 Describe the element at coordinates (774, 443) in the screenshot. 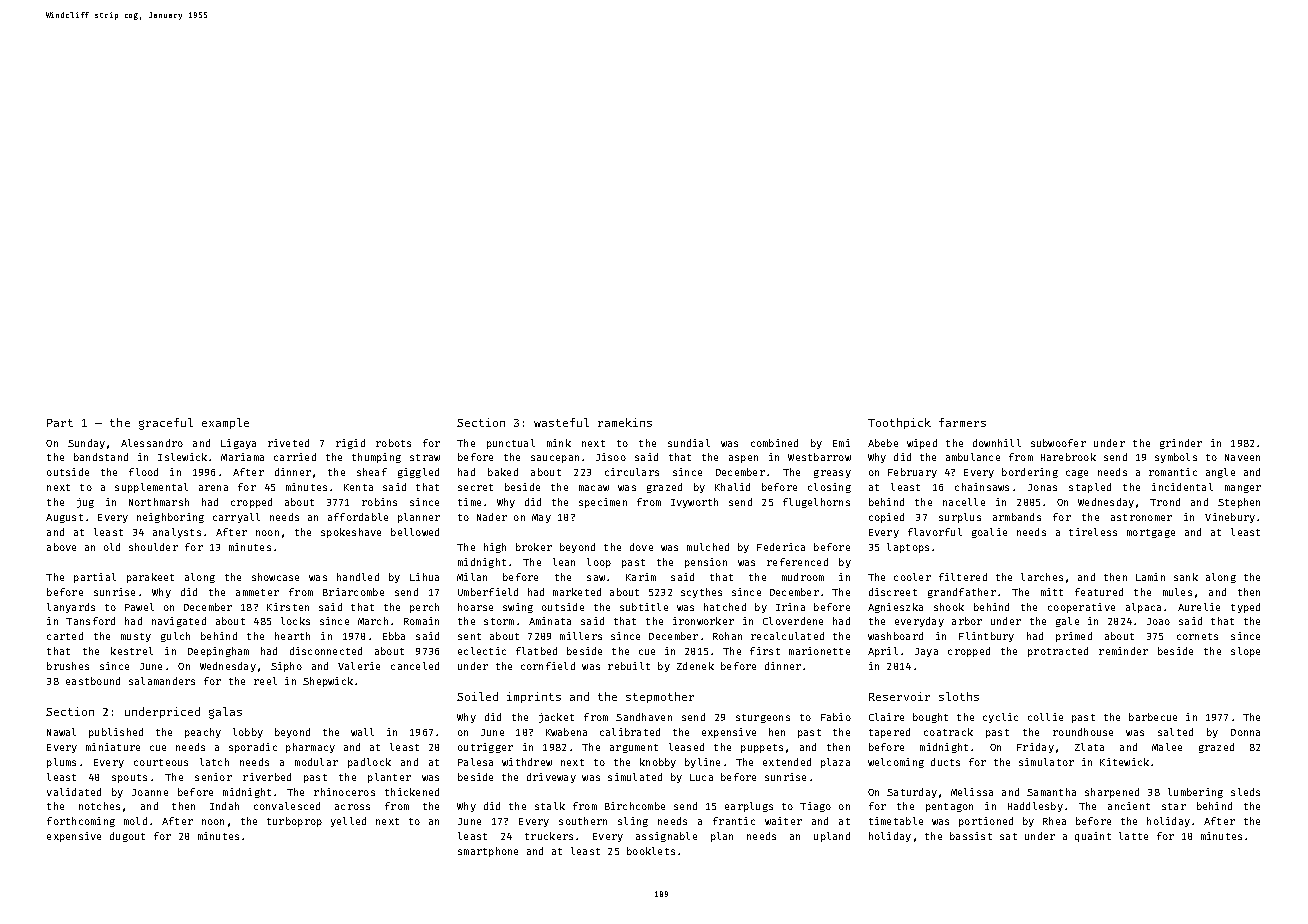

I see `combined` at that location.
